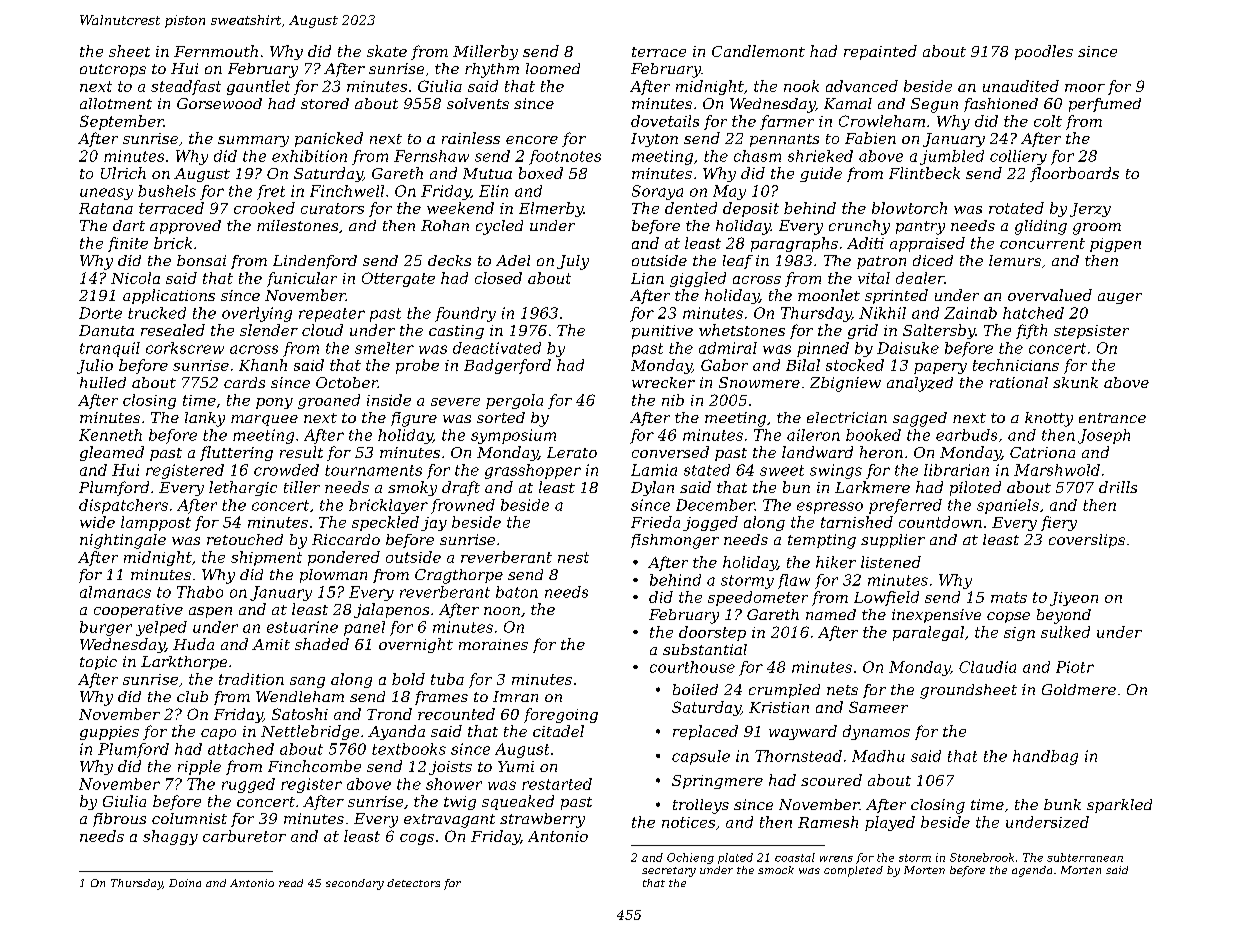 The height and width of the screenshot is (952, 1233). I want to click on Candlemont, so click(758, 51).
